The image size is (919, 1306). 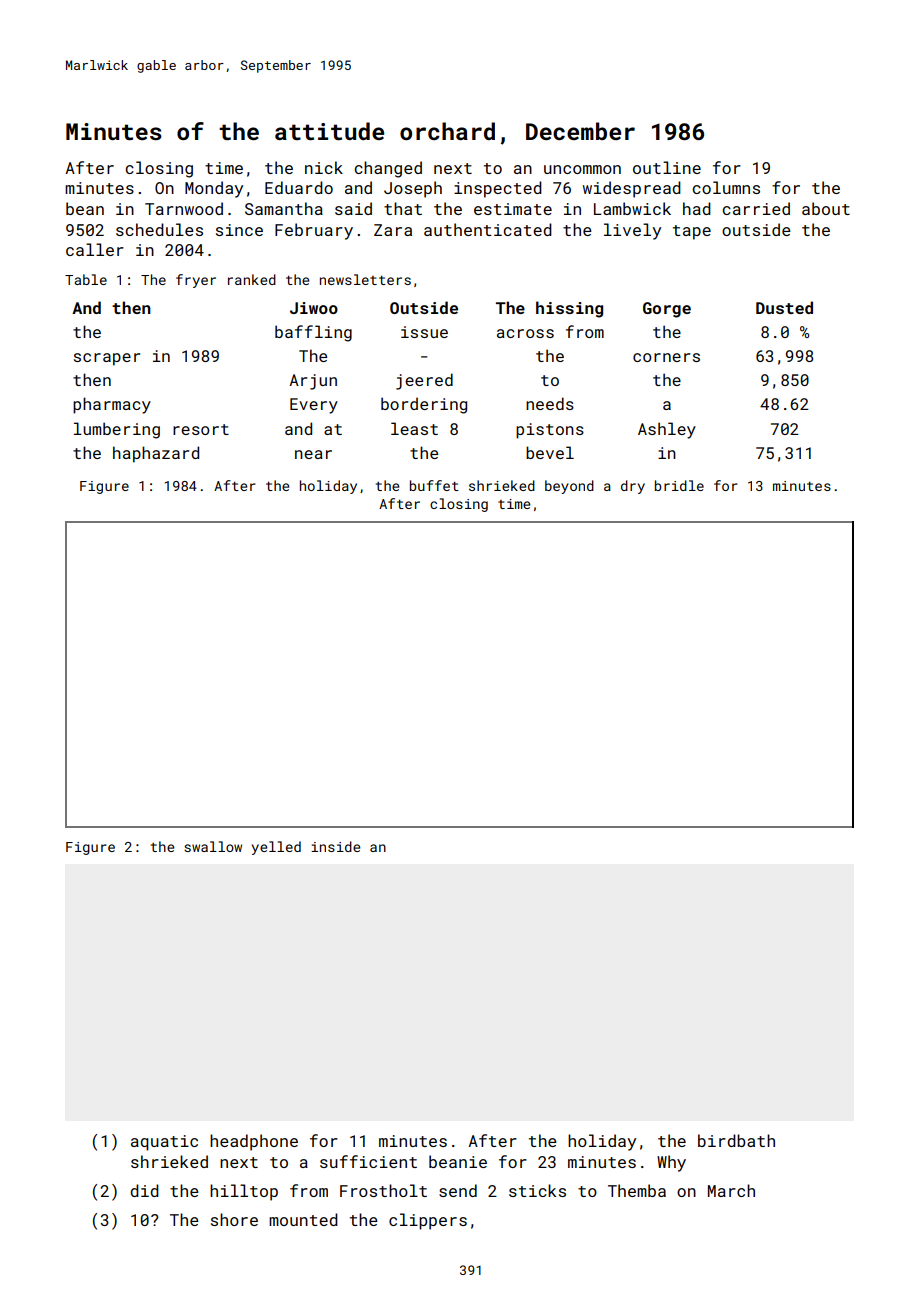 I want to click on buffet, so click(x=434, y=485).
